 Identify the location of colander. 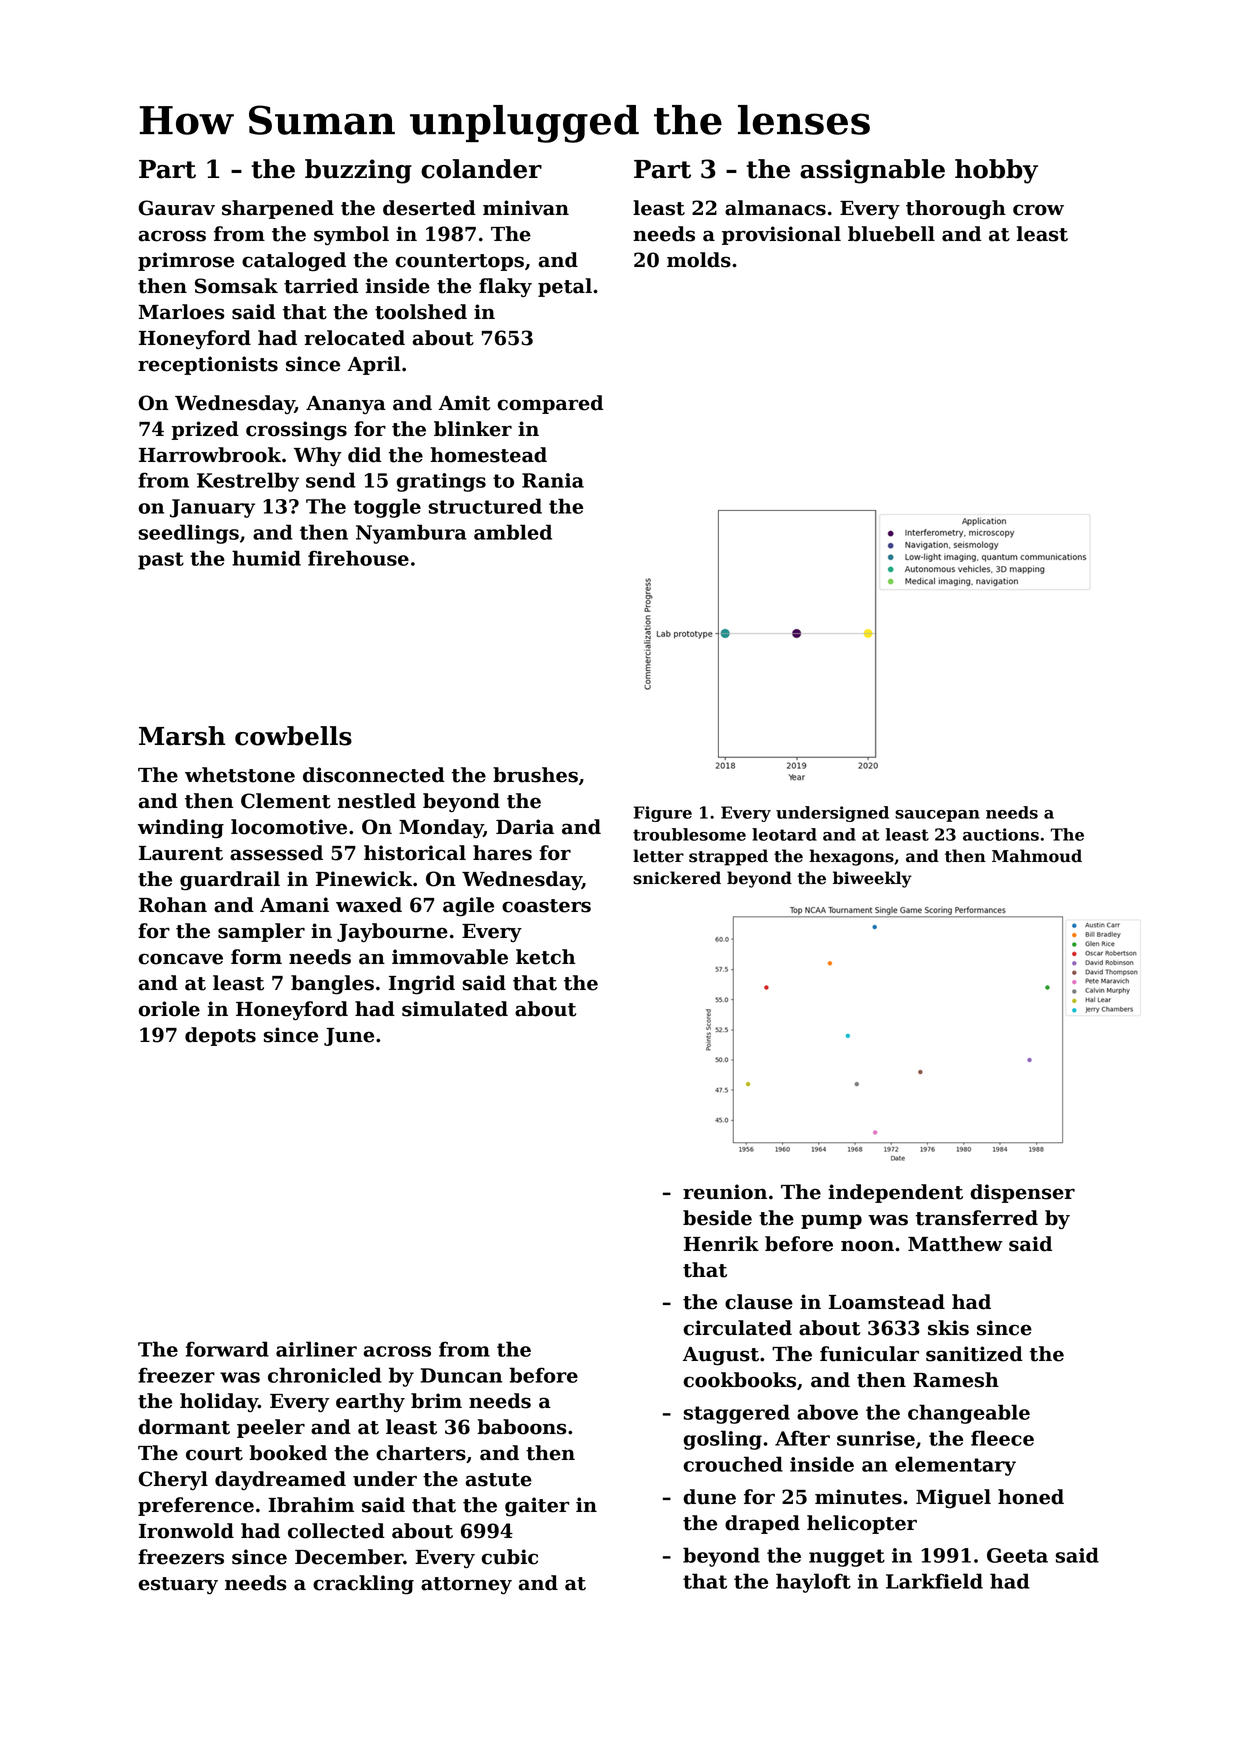
(481, 169).
